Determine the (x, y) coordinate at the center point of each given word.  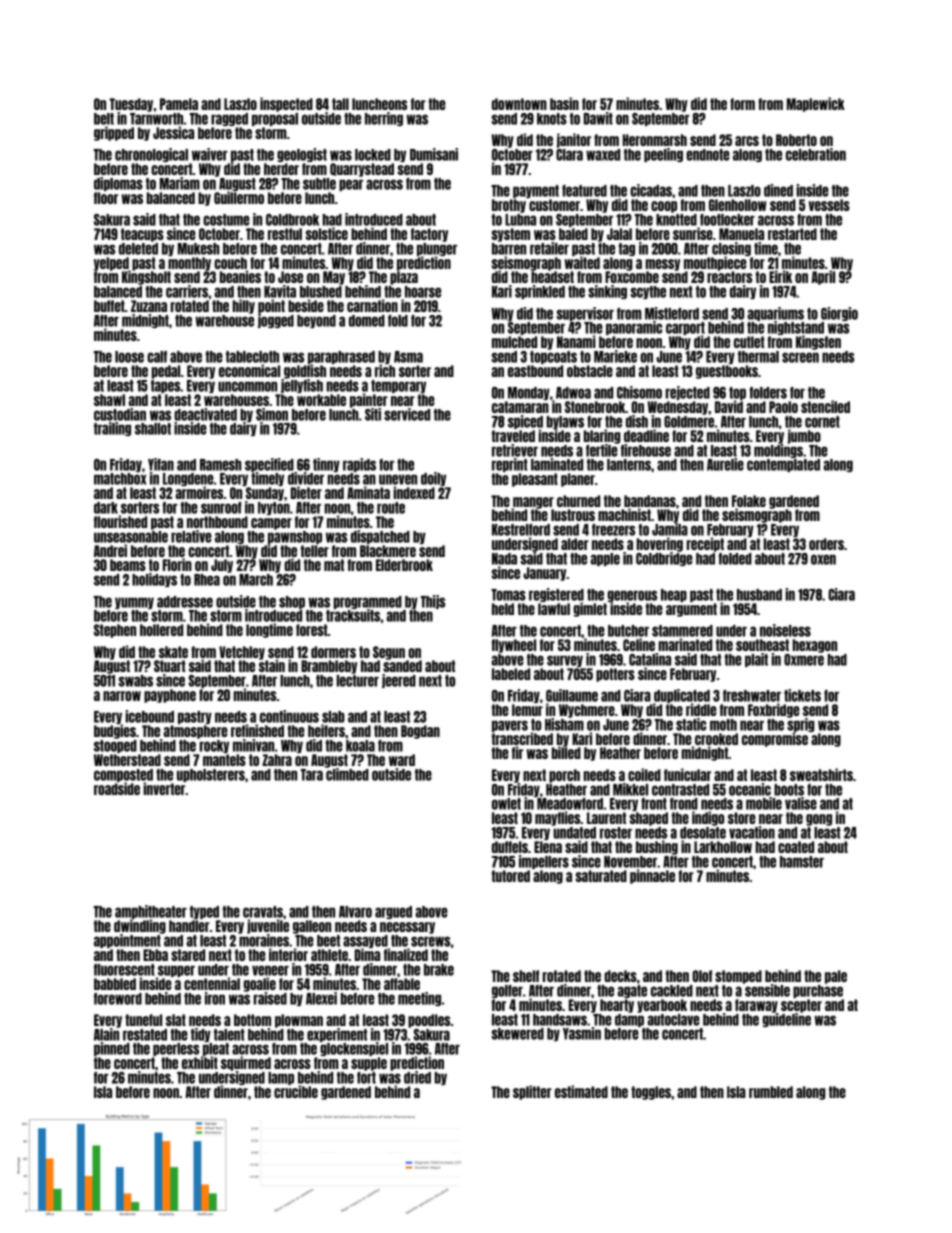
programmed (368, 602)
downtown (519, 104)
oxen (823, 559)
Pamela (179, 104)
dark (106, 508)
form (742, 104)
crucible (296, 1092)
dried (417, 1077)
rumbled (771, 1092)
